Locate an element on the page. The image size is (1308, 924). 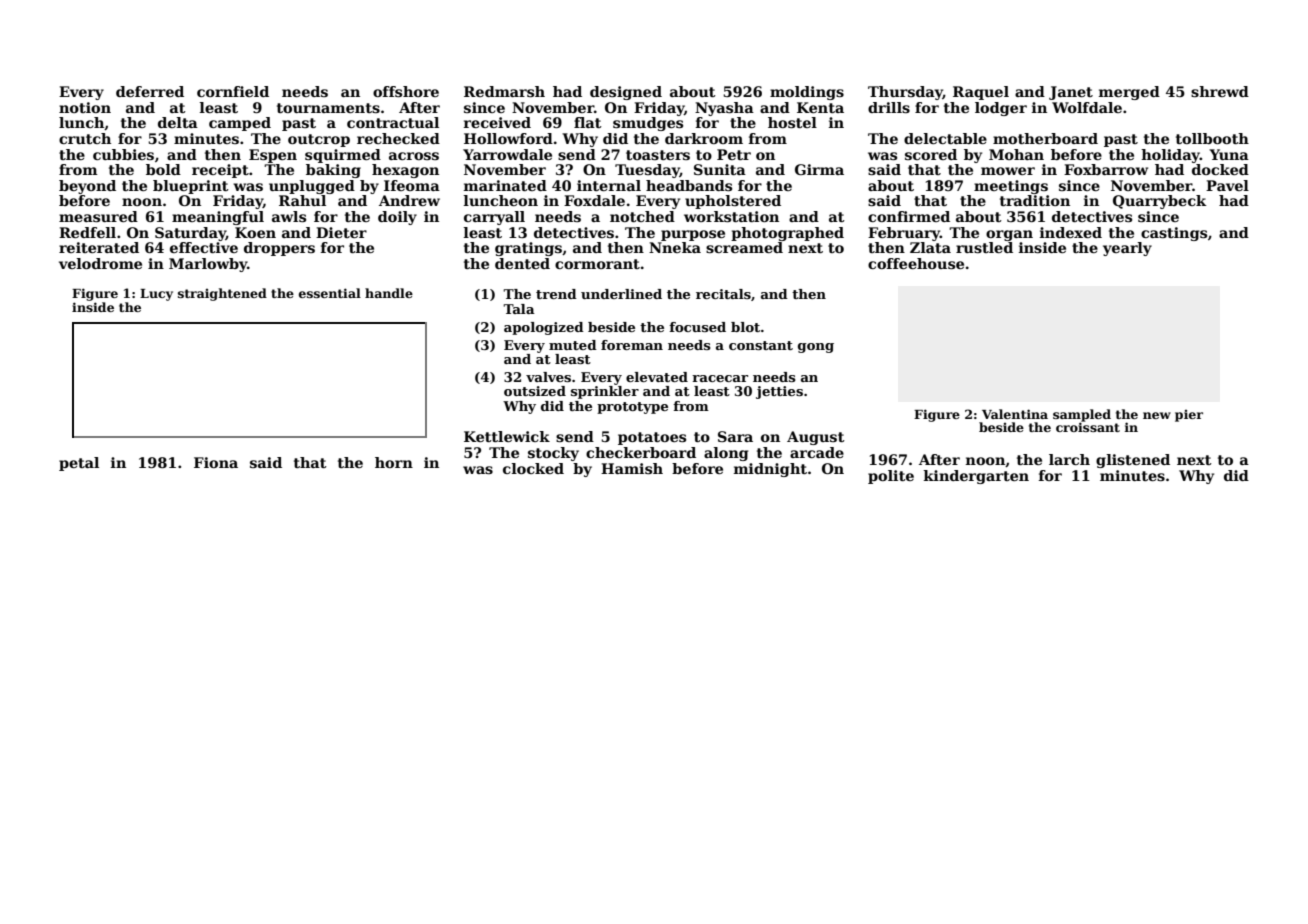
Kenta is located at coordinates (820, 107).
